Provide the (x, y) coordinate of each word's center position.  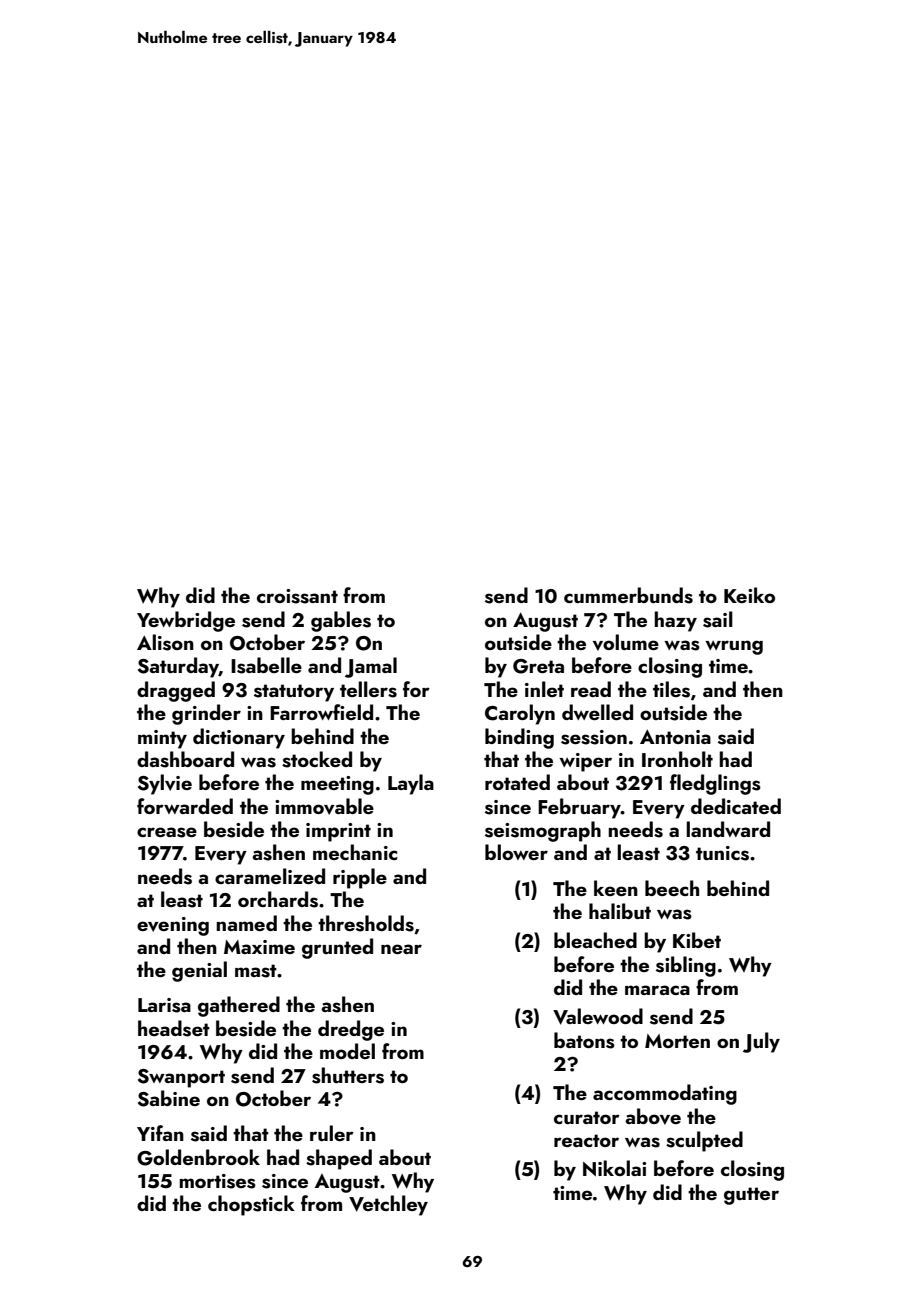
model (347, 1051)
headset (174, 1028)
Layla (411, 784)
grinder (206, 714)
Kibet (697, 940)
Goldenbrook (198, 1157)
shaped (339, 1159)
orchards (278, 899)
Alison (165, 642)
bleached (595, 940)
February (579, 808)
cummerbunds (628, 595)
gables (341, 621)
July (761, 1042)
